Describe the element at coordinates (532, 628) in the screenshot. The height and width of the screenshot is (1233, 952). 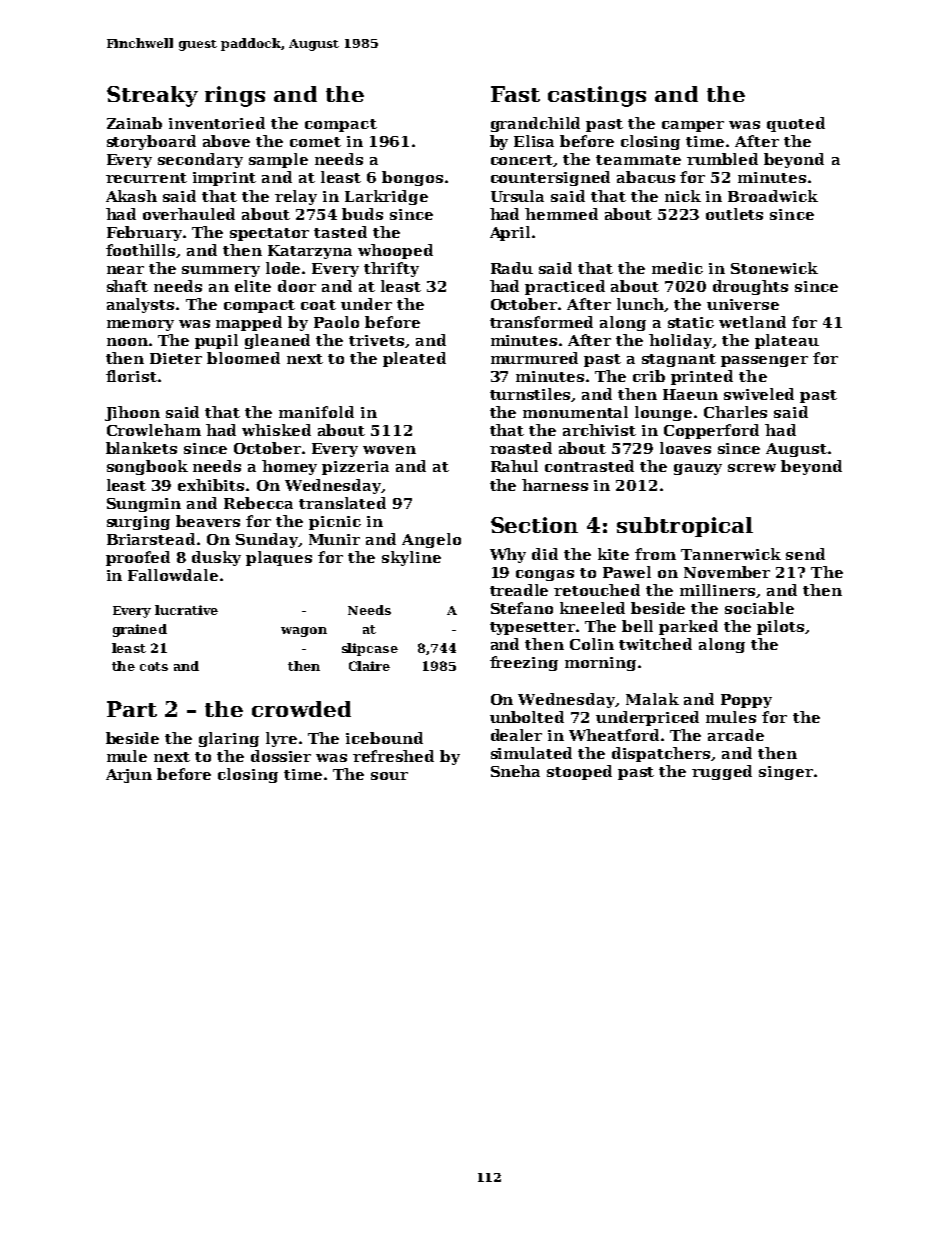
I see `typesetter` at that location.
